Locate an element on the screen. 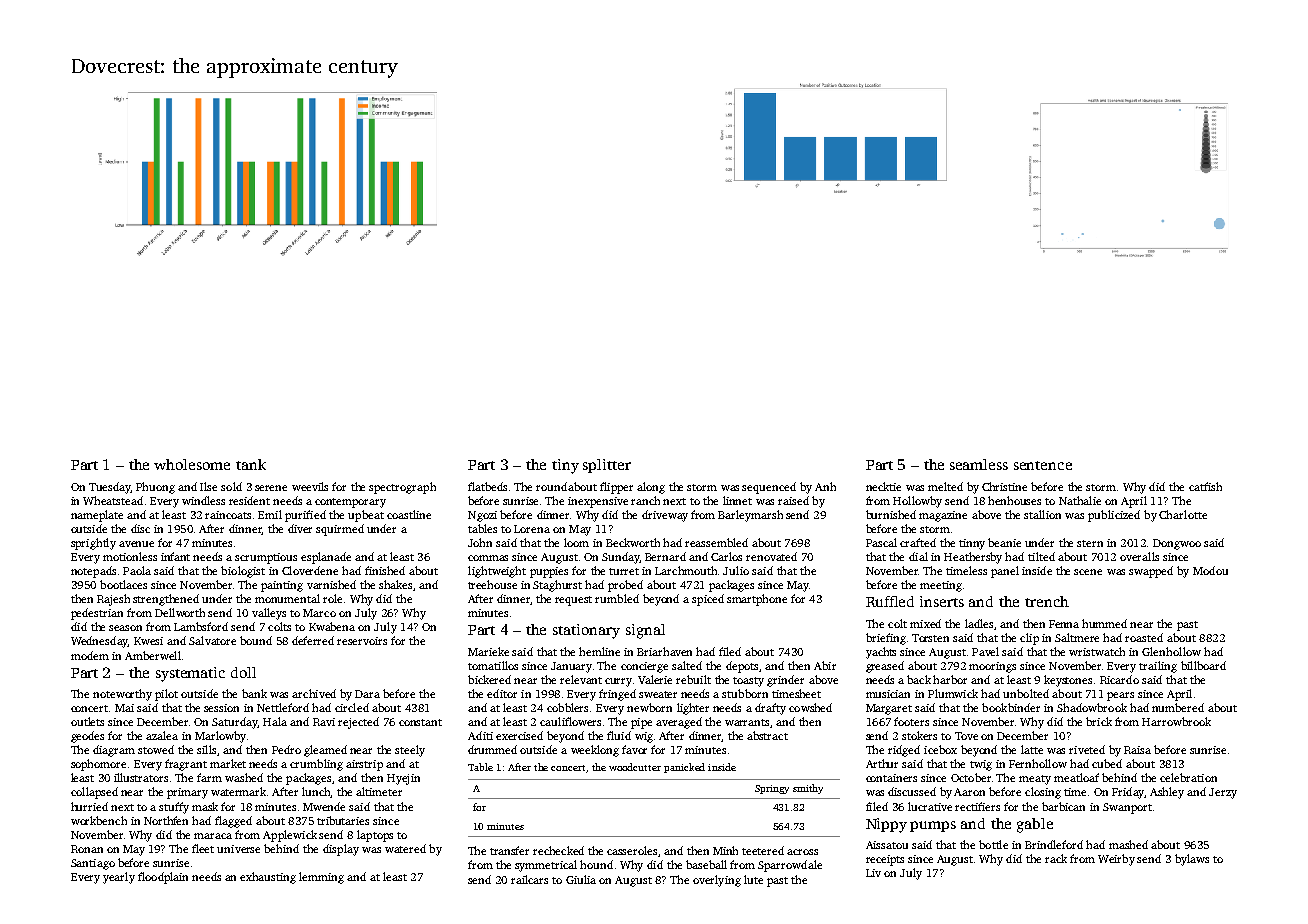 The width and height of the screenshot is (1308, 924). Giulia is located at coordinates (581, 879).
